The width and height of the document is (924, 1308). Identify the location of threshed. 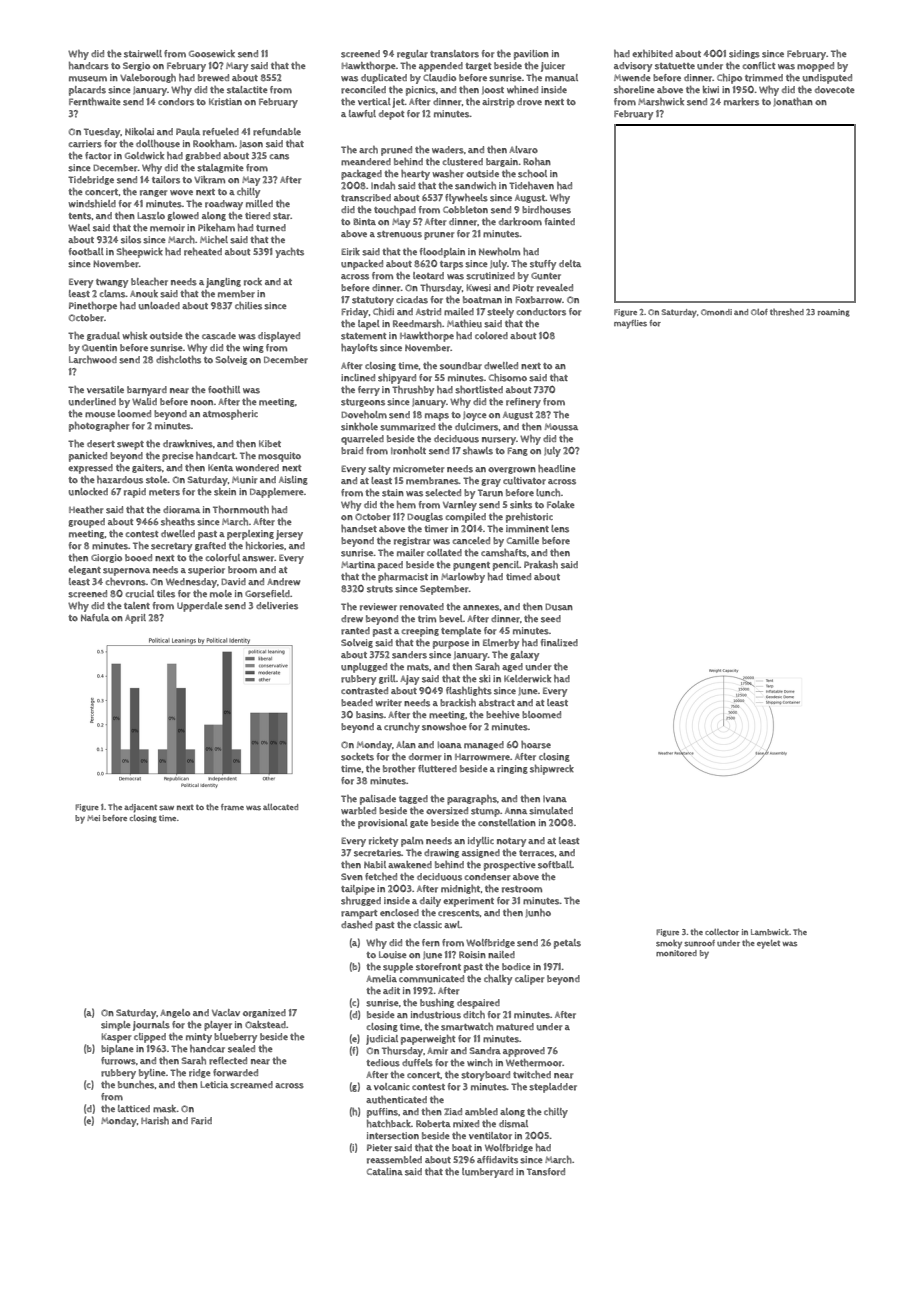
(787, 312).
